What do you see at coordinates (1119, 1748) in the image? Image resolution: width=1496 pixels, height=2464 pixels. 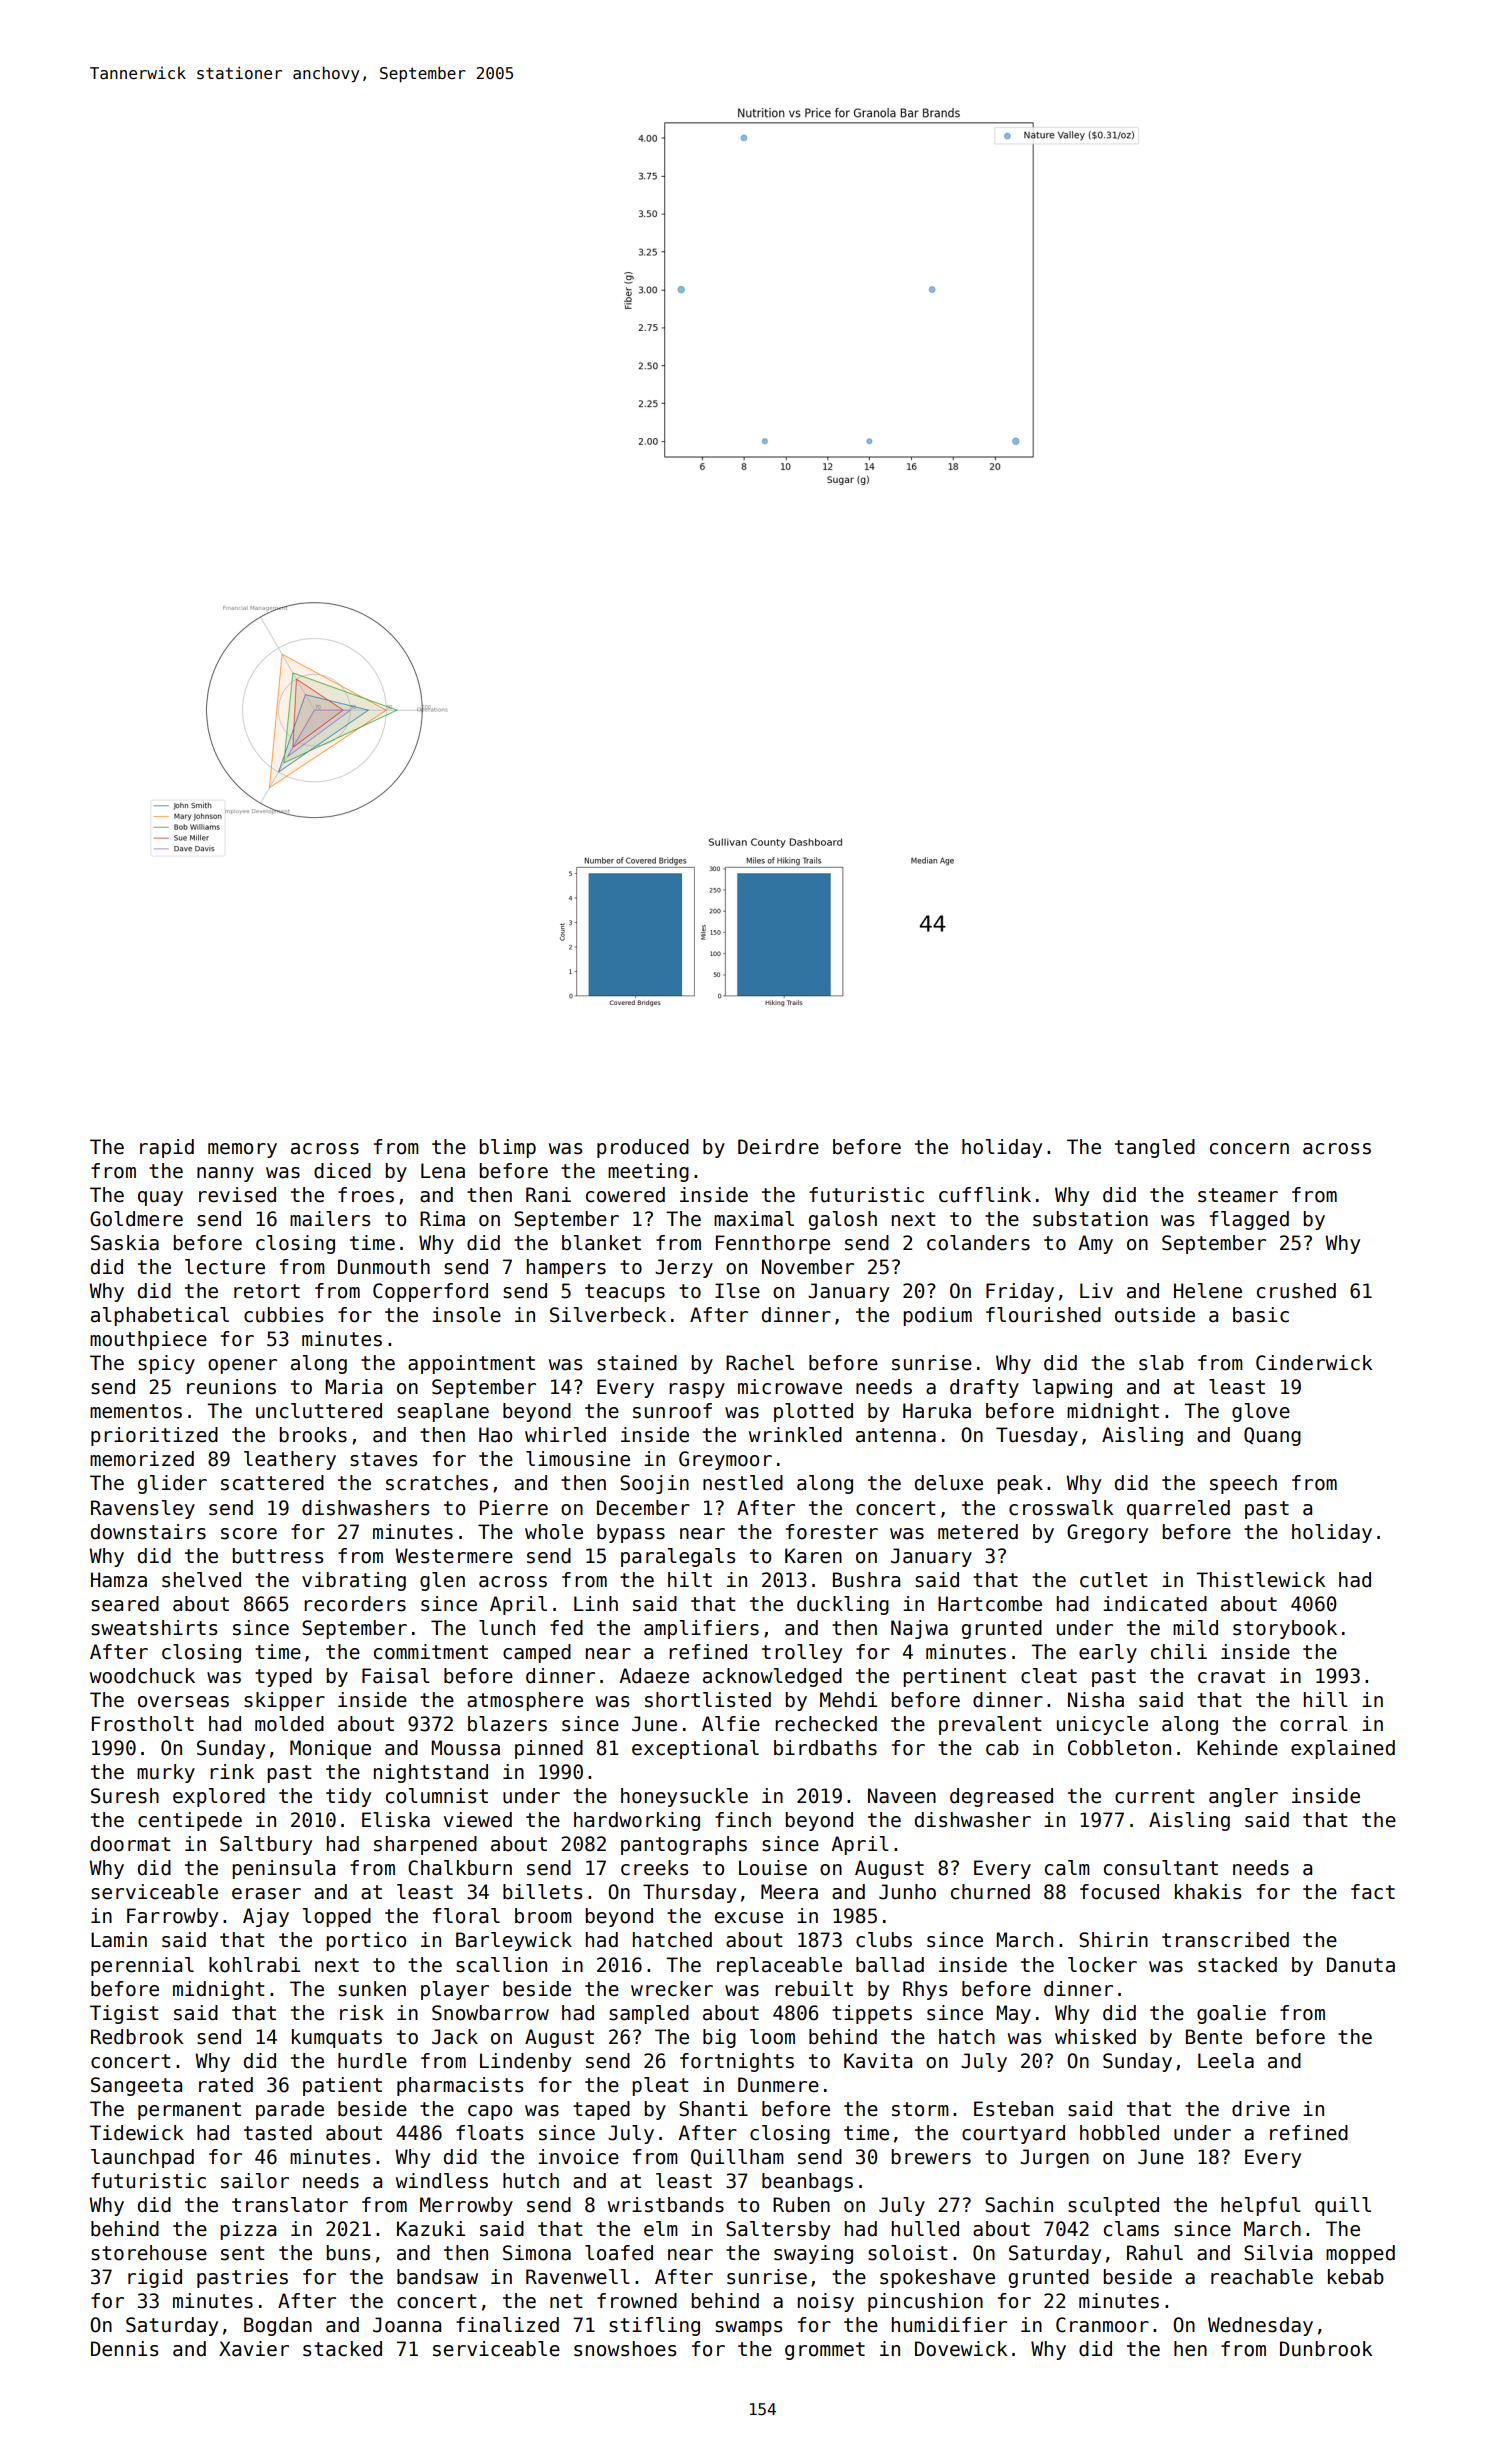 I see `Cobbleton` at bounding box center [1119, 1748].
